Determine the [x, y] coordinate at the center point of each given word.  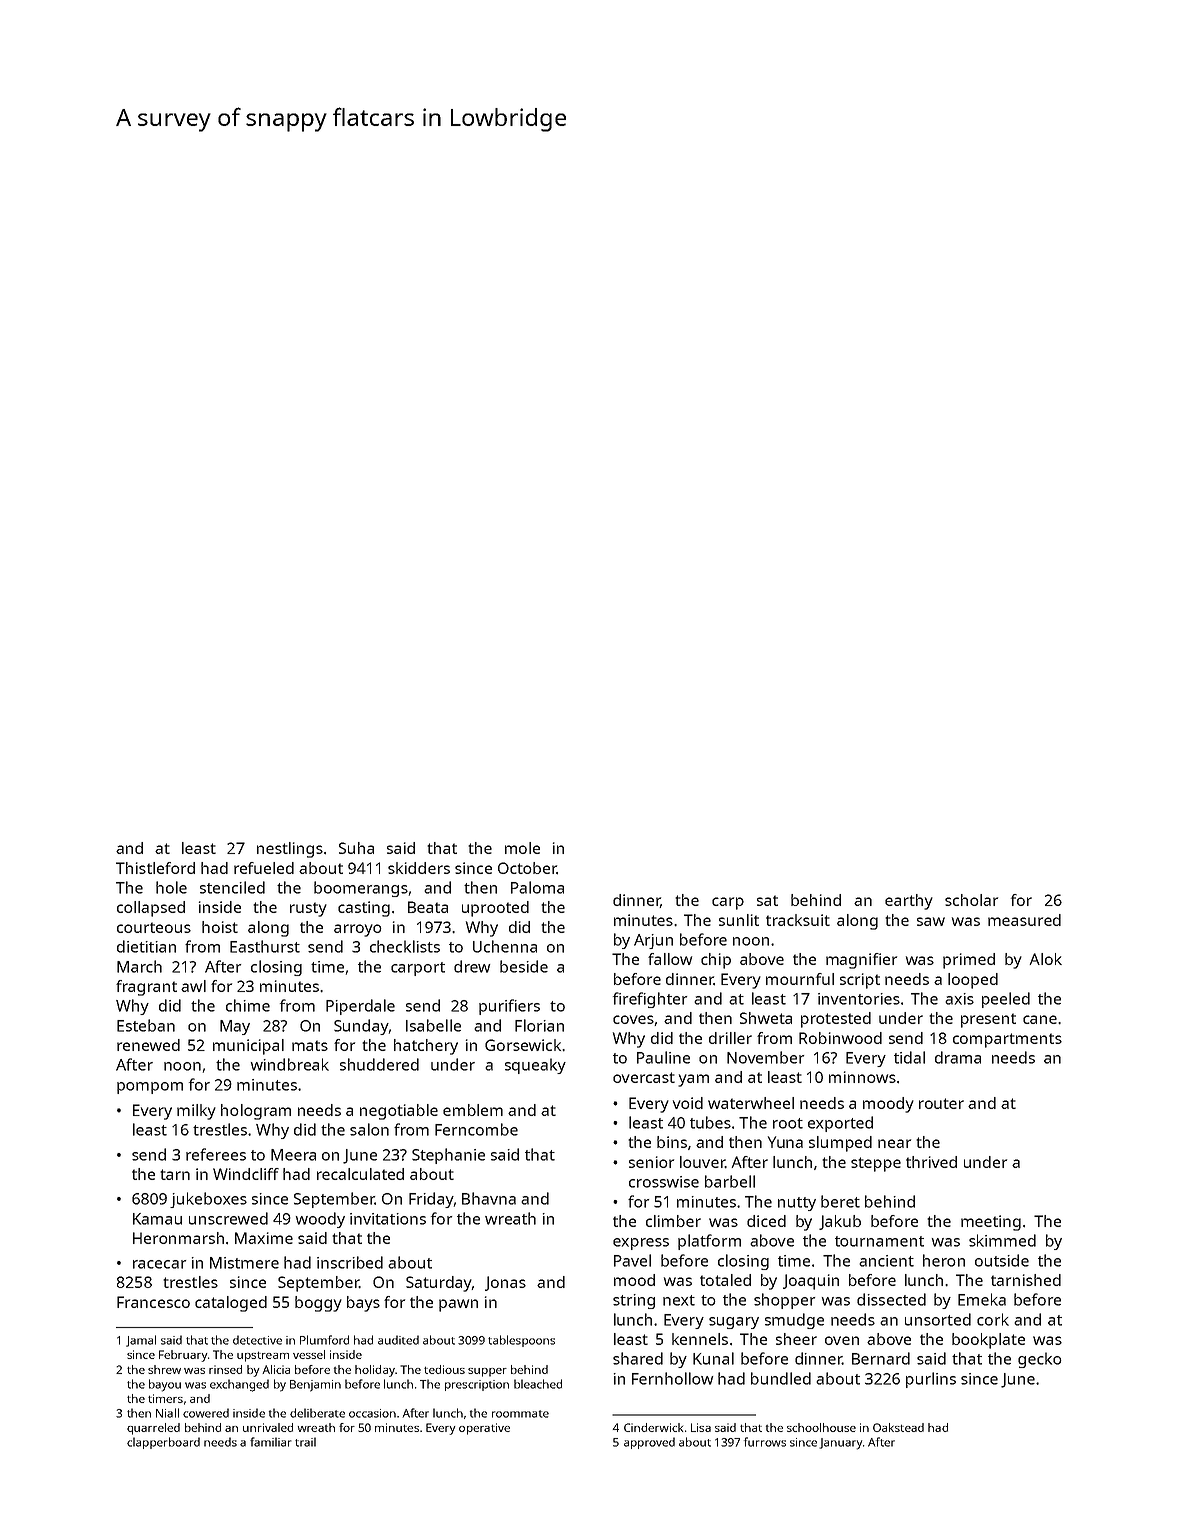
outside [1002, 1260]
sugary [734, 1323]
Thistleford [155, 868]
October [527, 868]
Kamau [157, 1219]
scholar [971, 900]
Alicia [276, 1369]
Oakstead [898, 1427]
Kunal [713, 1358]
